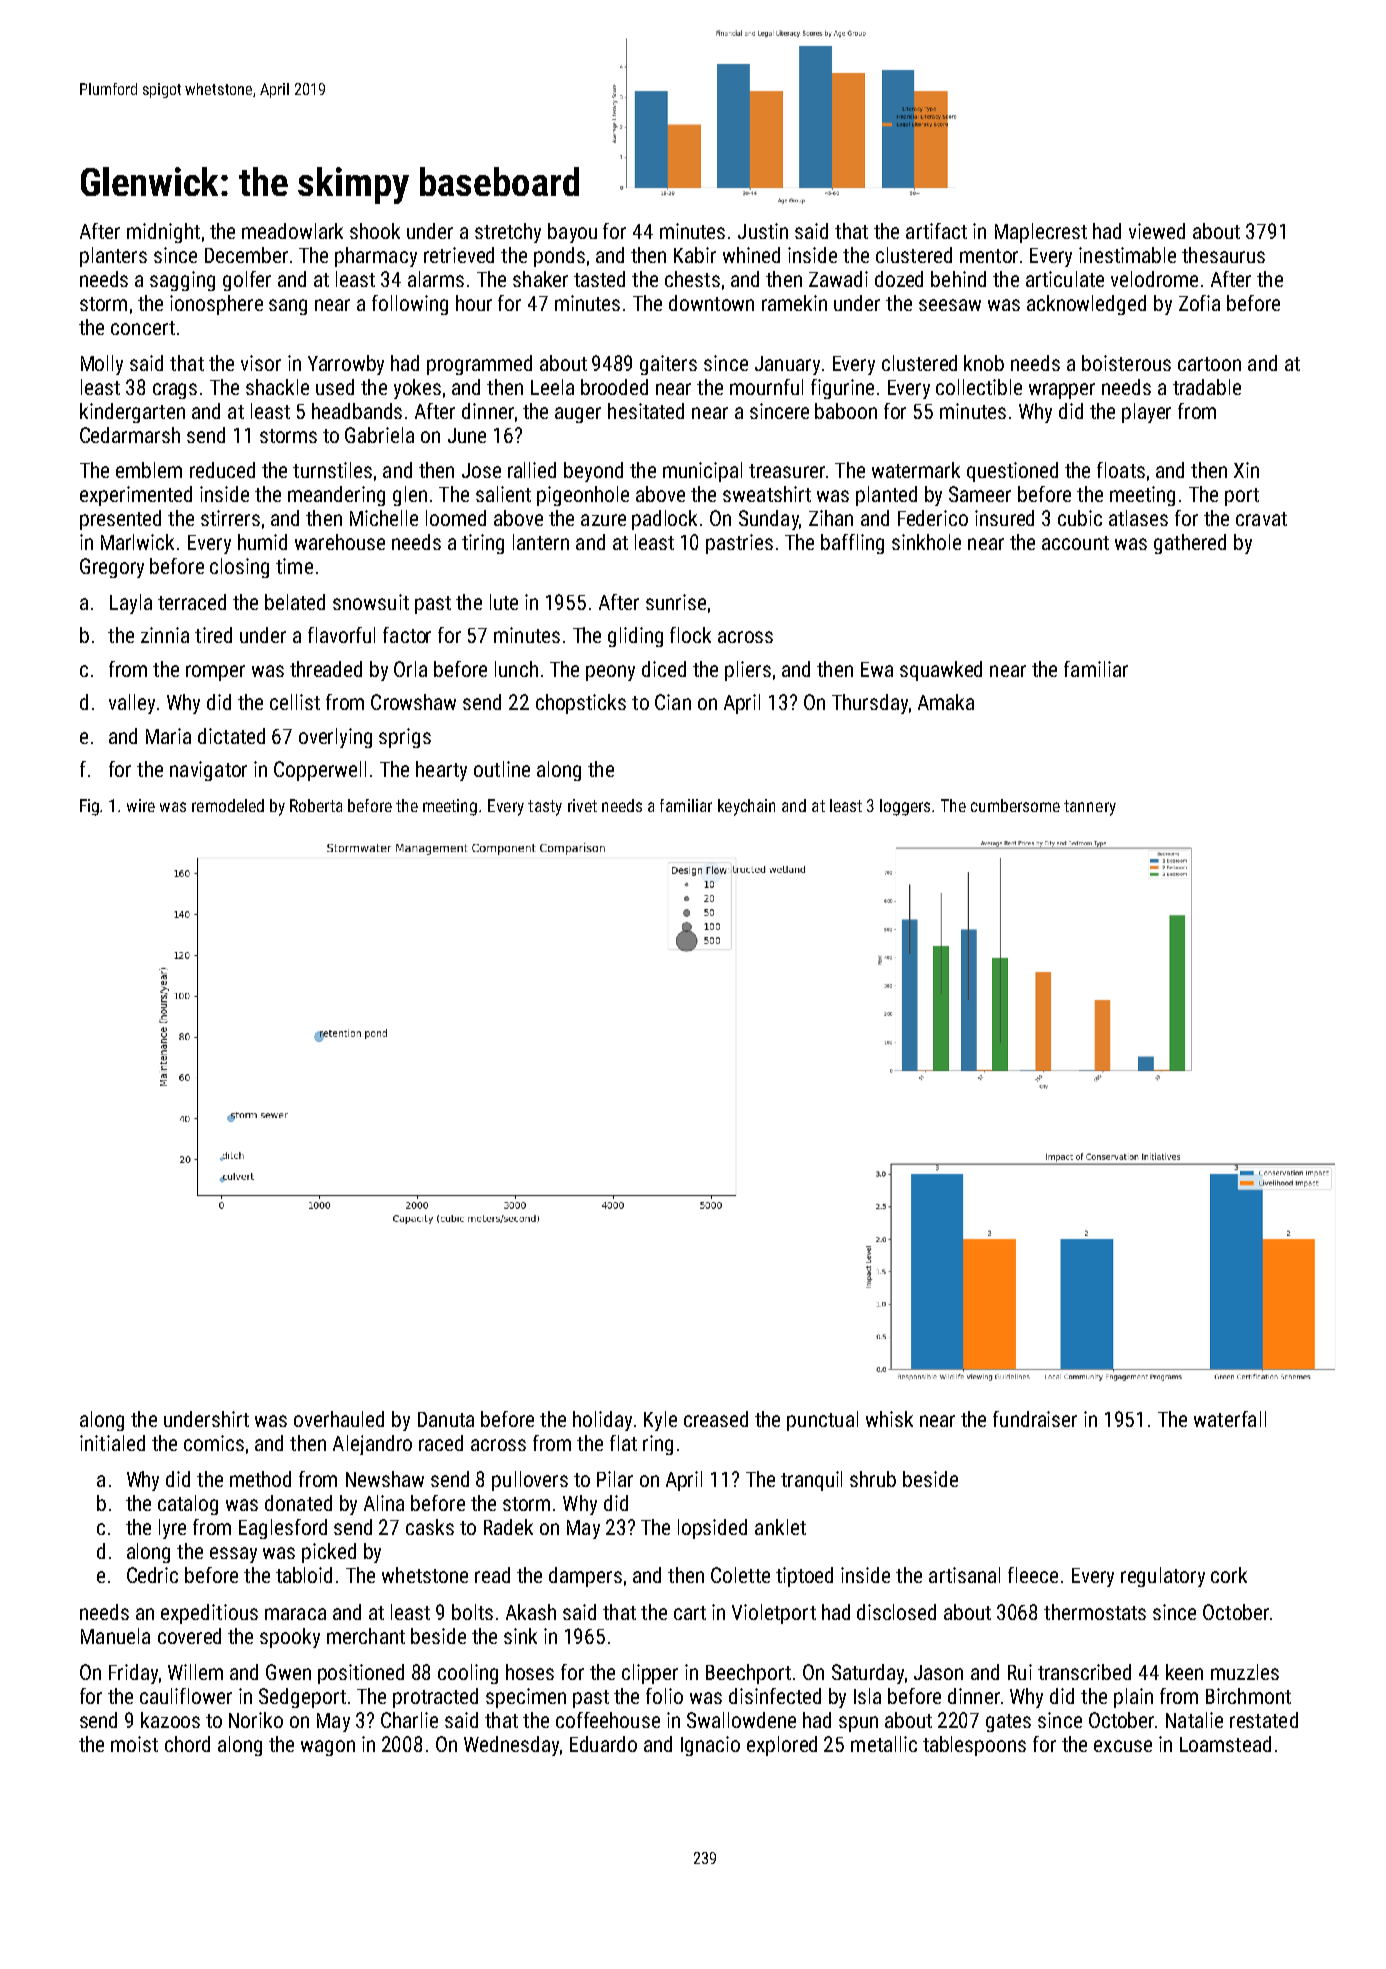 The image size is (1386, 1969). What do you see at coordinates (292, 231) in the screenshot?
I see `meadowlark` at bounding box center [292, 231].
